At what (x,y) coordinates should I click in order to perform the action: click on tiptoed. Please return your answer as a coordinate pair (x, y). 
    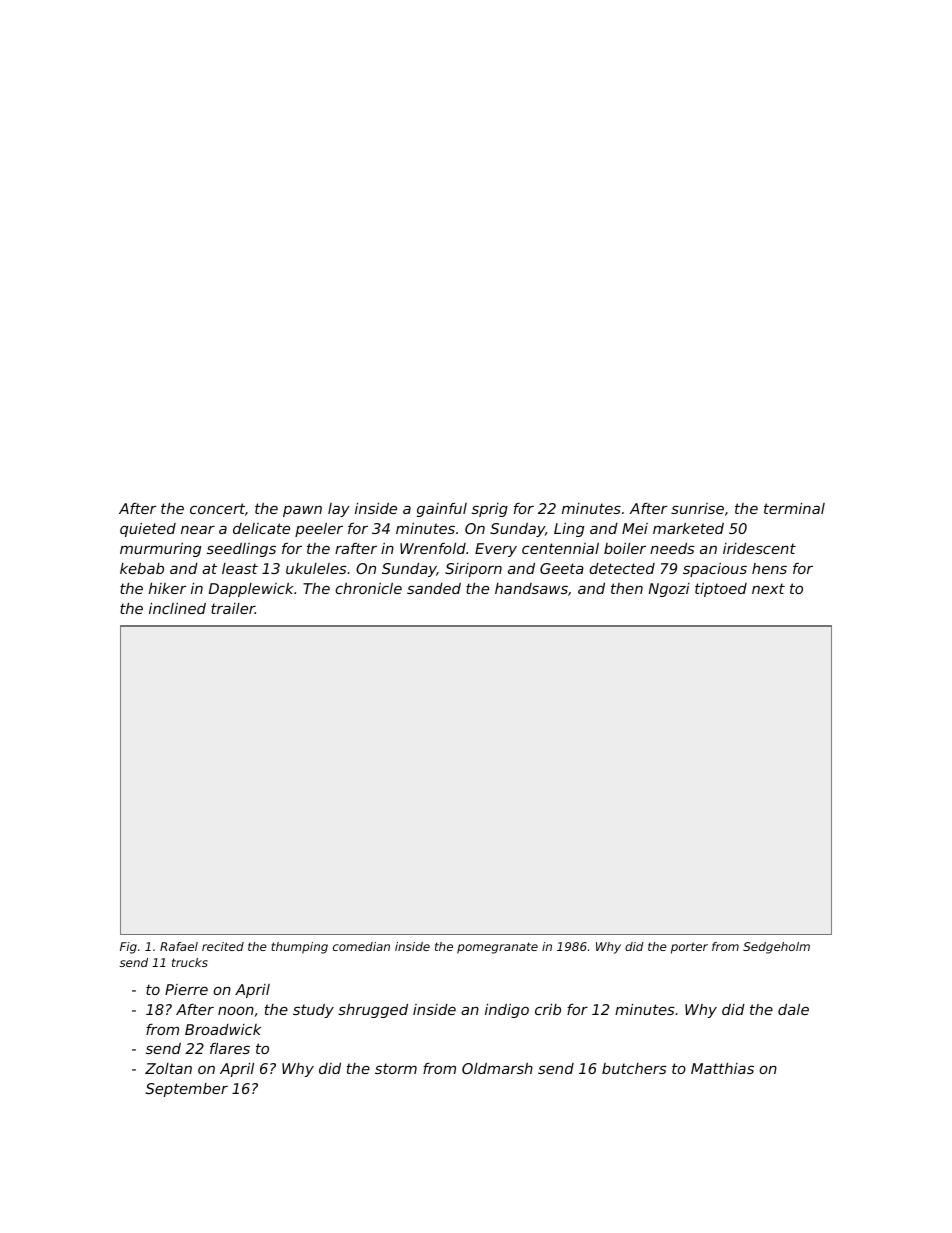
    Looking at the image, I should click on (721, 590).
